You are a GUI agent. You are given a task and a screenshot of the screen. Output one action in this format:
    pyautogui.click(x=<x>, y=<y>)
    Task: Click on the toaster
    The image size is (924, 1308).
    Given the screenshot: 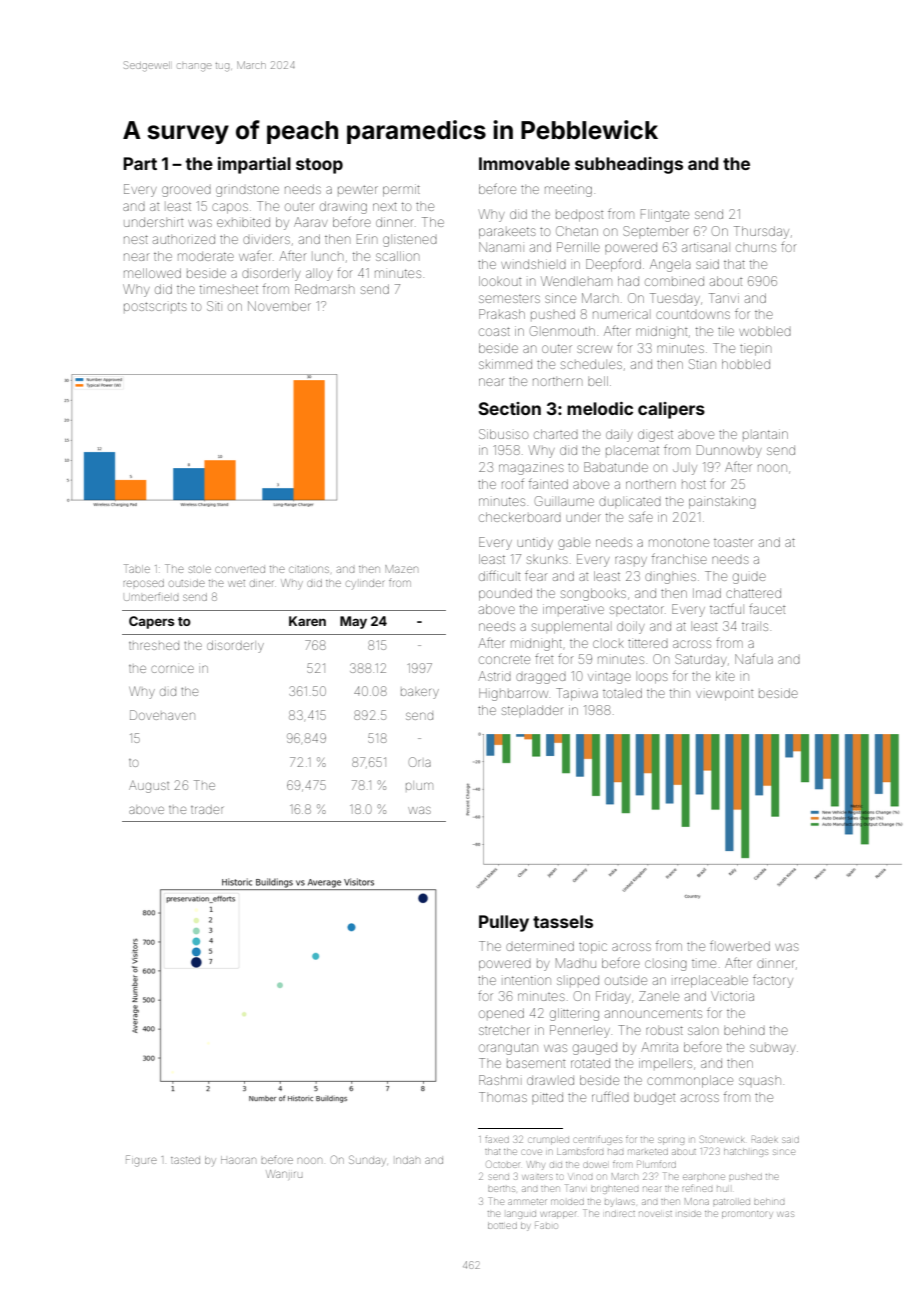 What is the action you would take?
    pyautogui.click(x=733, y=543)
